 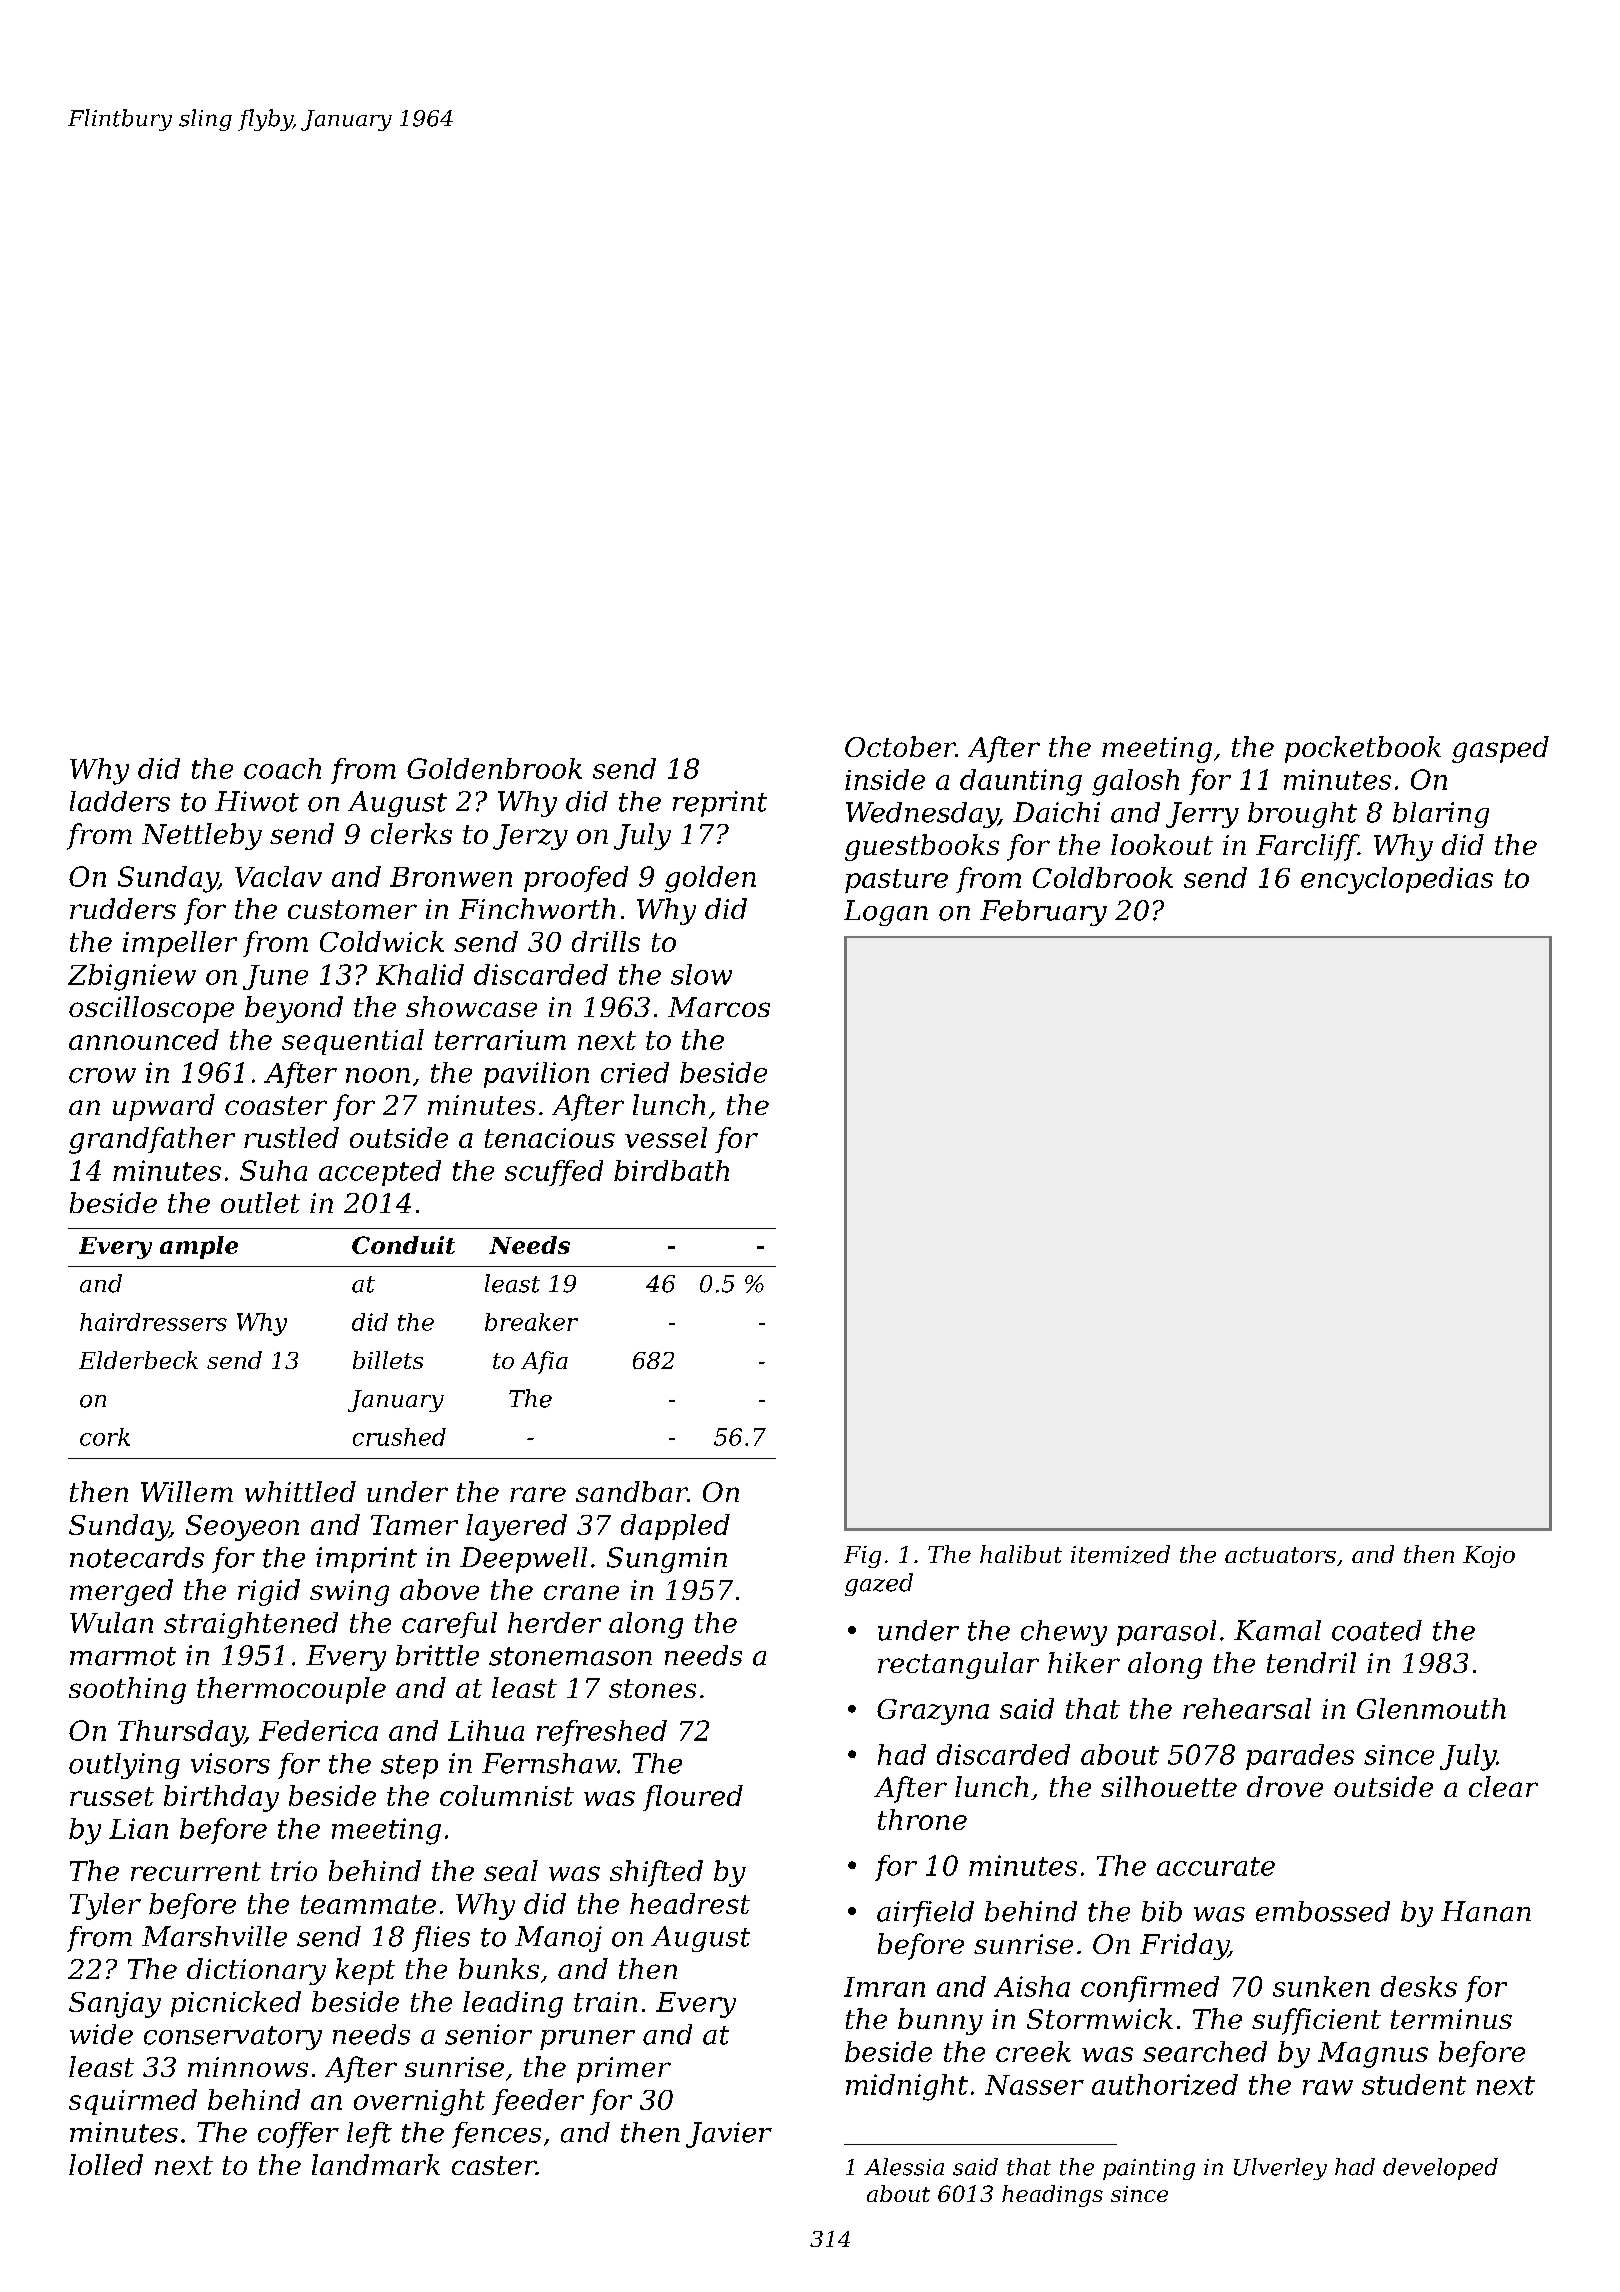 What do you see at coordinates (1216, 1866) in the document?
I see `accurate` at bounding box center [1216, 1866].
